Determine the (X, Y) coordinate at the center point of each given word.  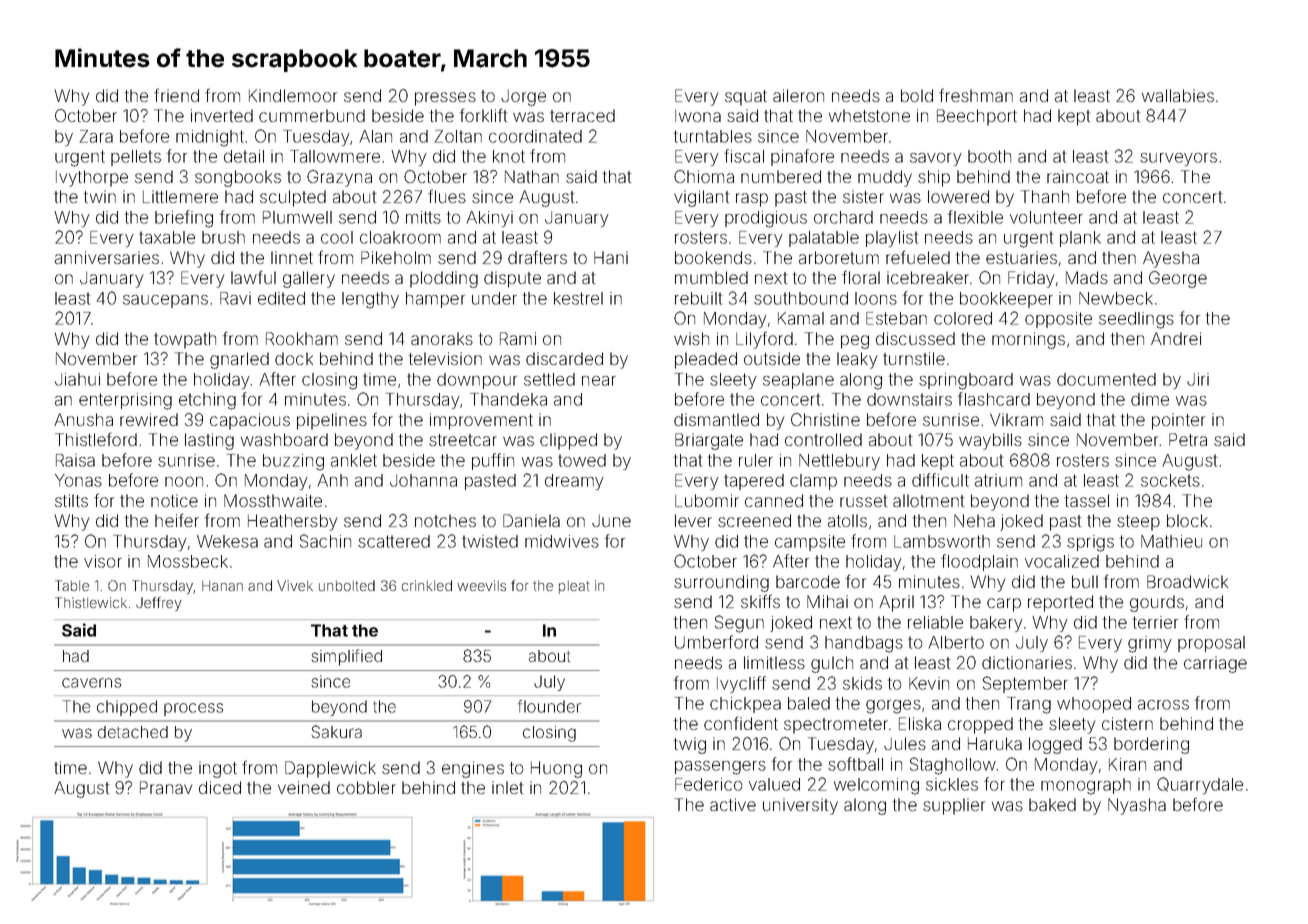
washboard (284, 439)
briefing (184, 219)
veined (304, 787)
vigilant (701, 198)
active (733, 804)
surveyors (1178, 159)
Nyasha (1137, 806)
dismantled (716, 419)
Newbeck (1116, 298)
